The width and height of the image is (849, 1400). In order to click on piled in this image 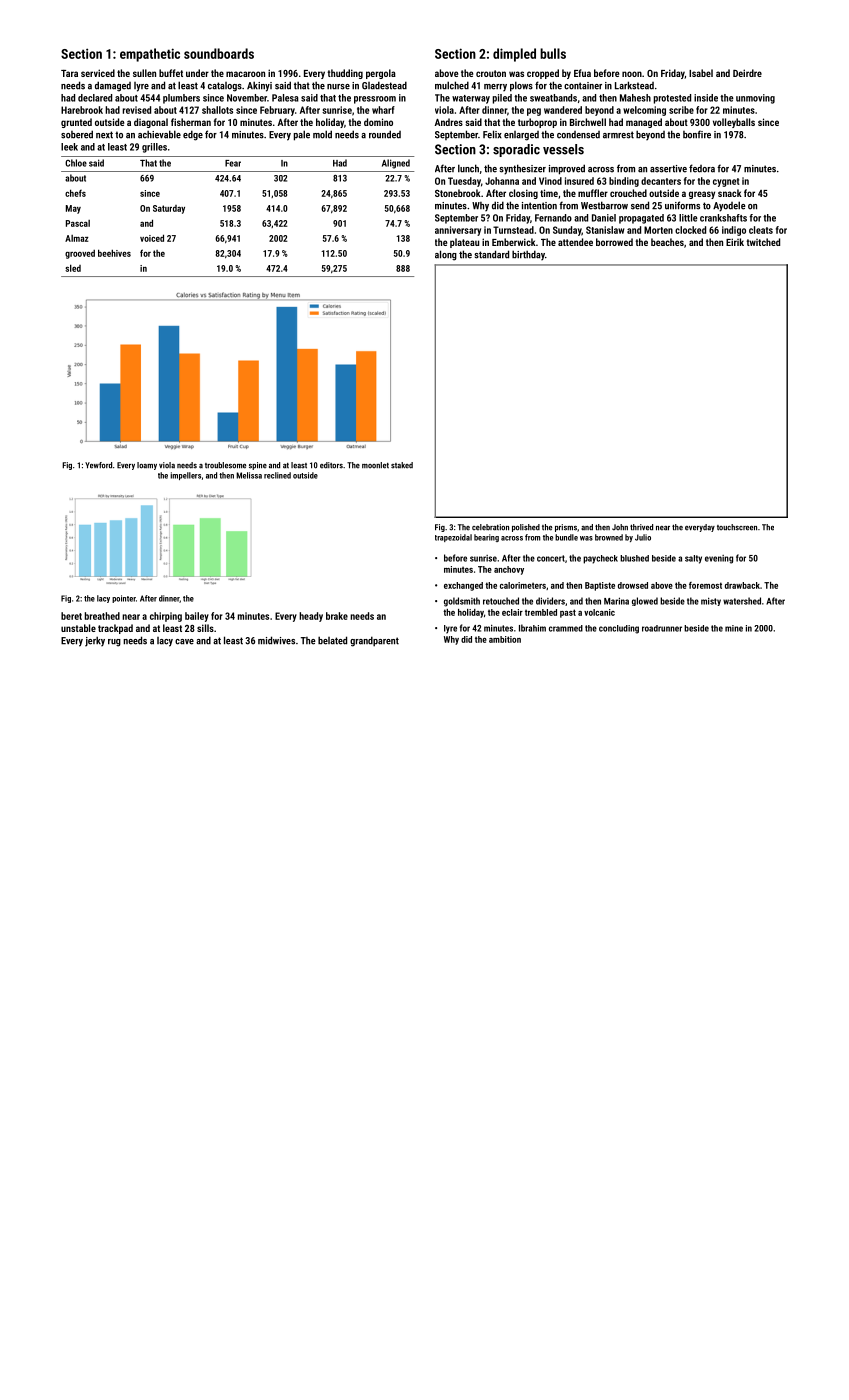, I will do `click(502, 99)`.
